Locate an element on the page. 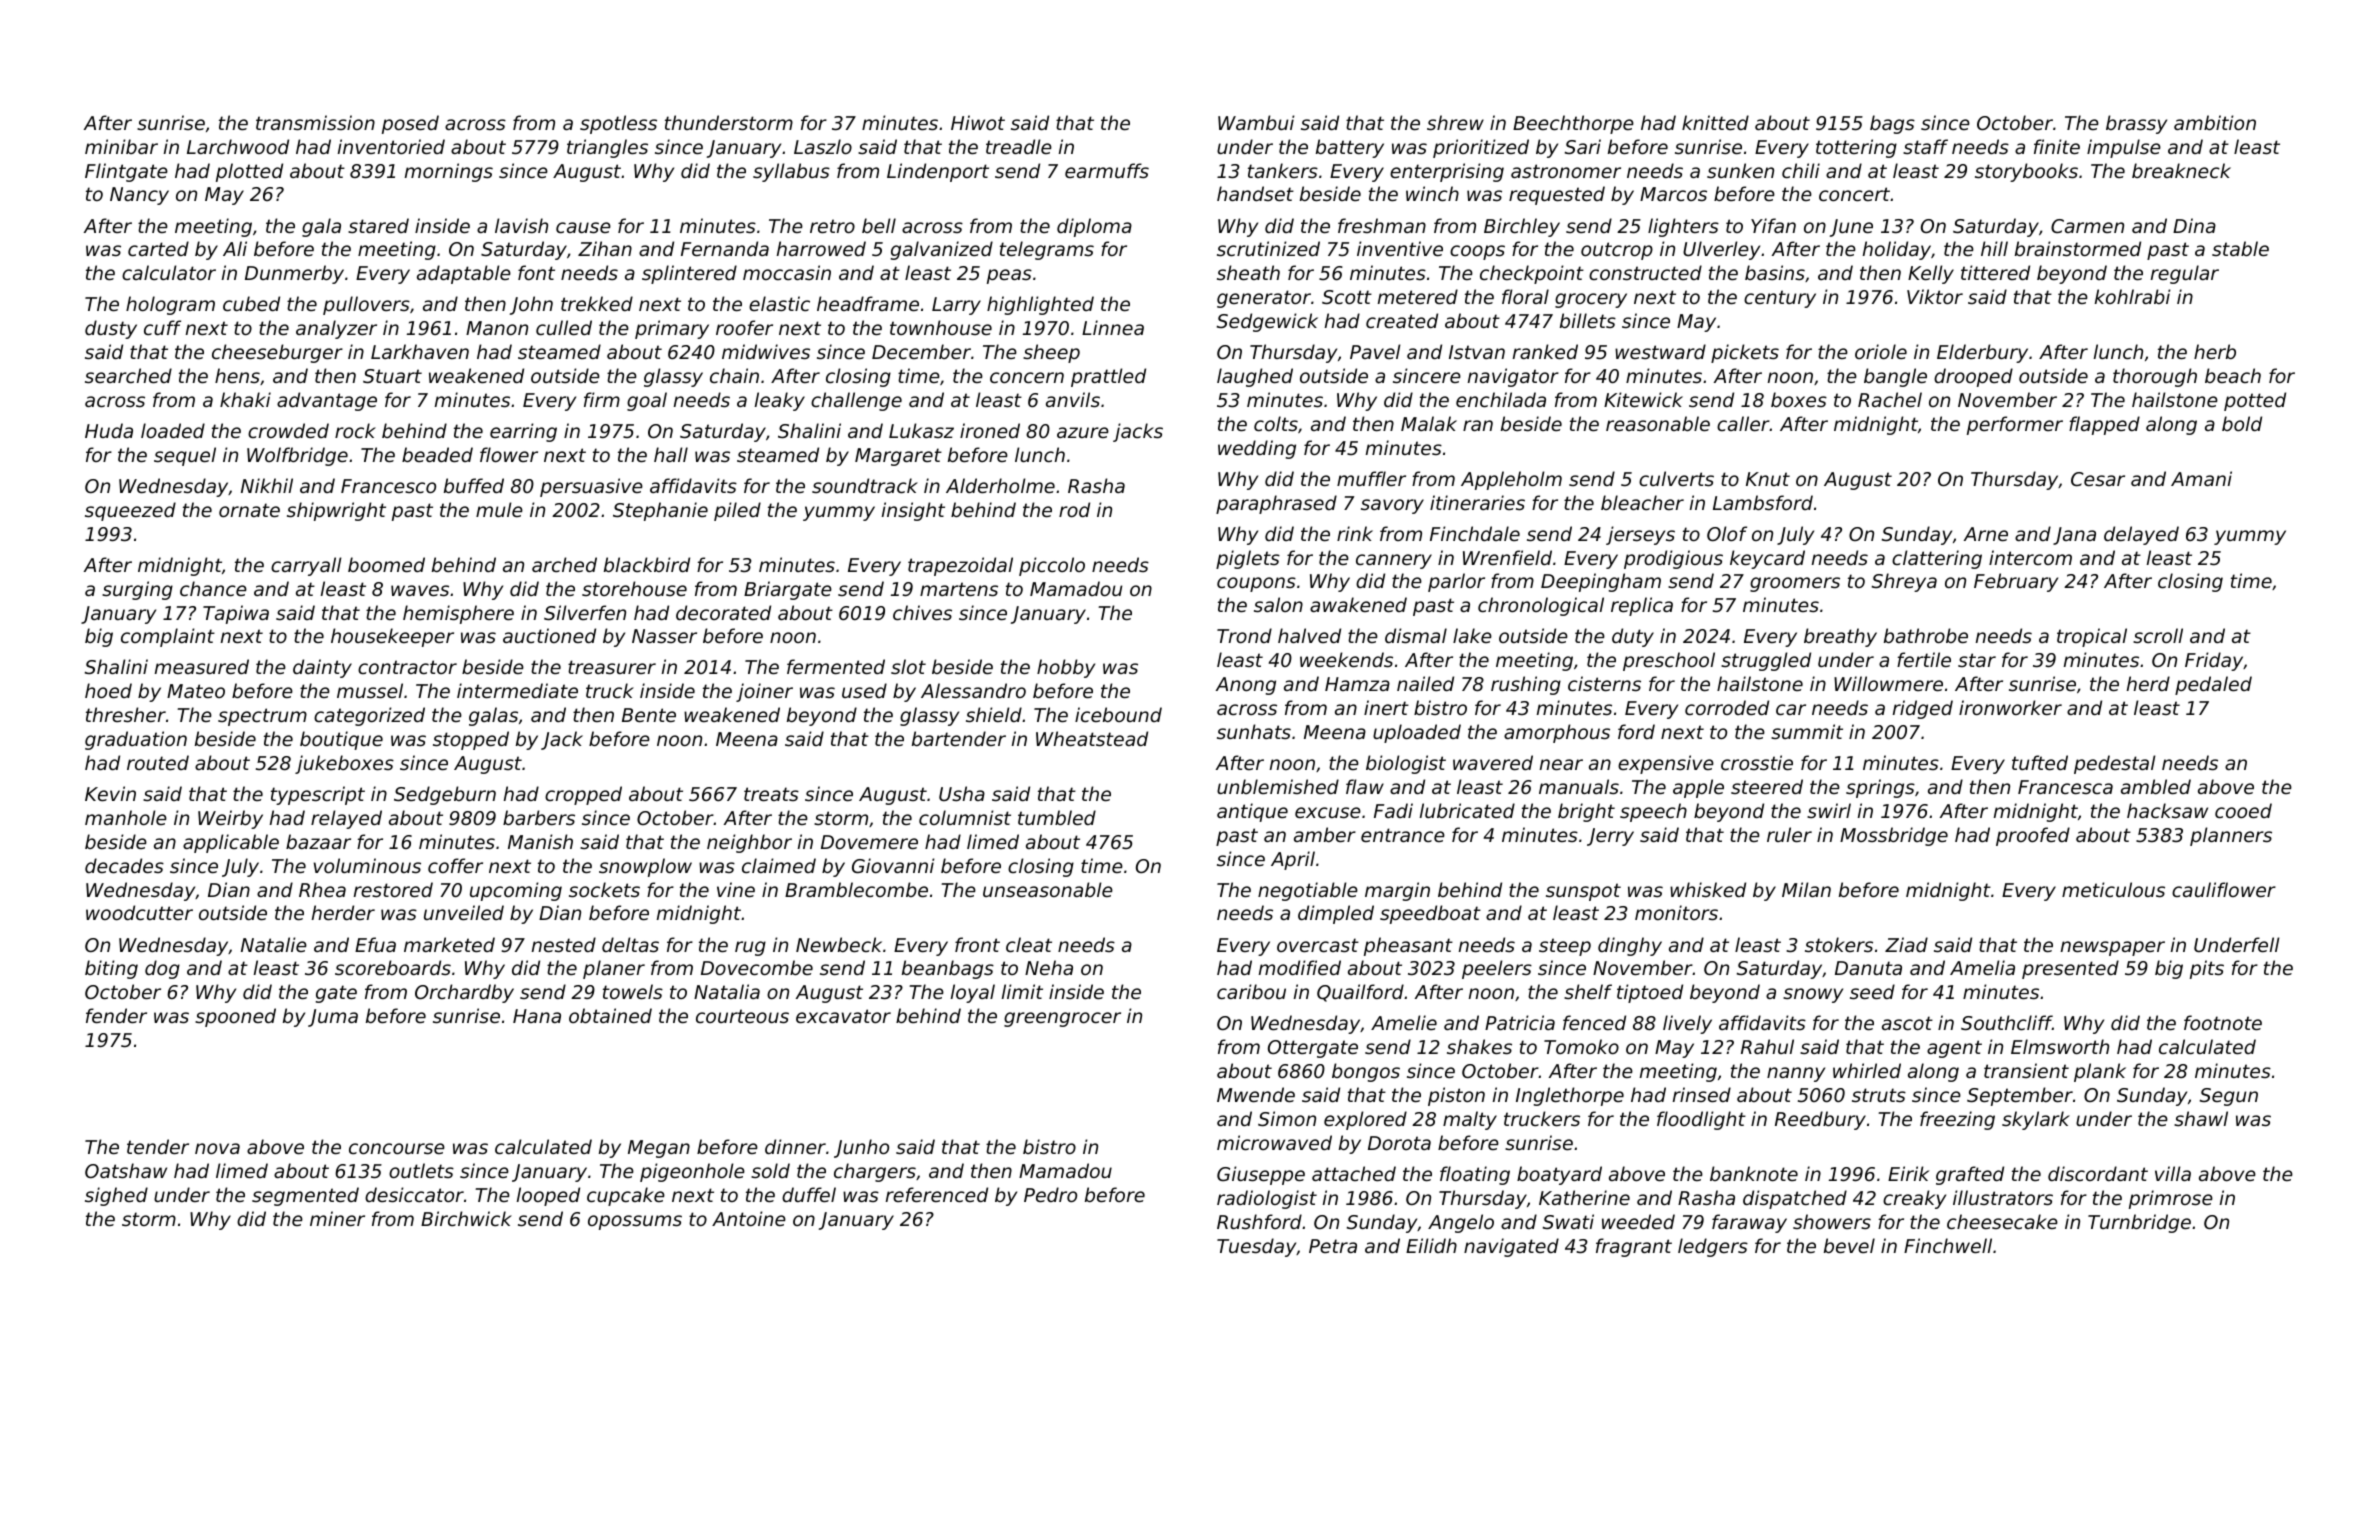 The height and width of the image is (1540, 2380). beaded is located at coordinates (437, 454).
